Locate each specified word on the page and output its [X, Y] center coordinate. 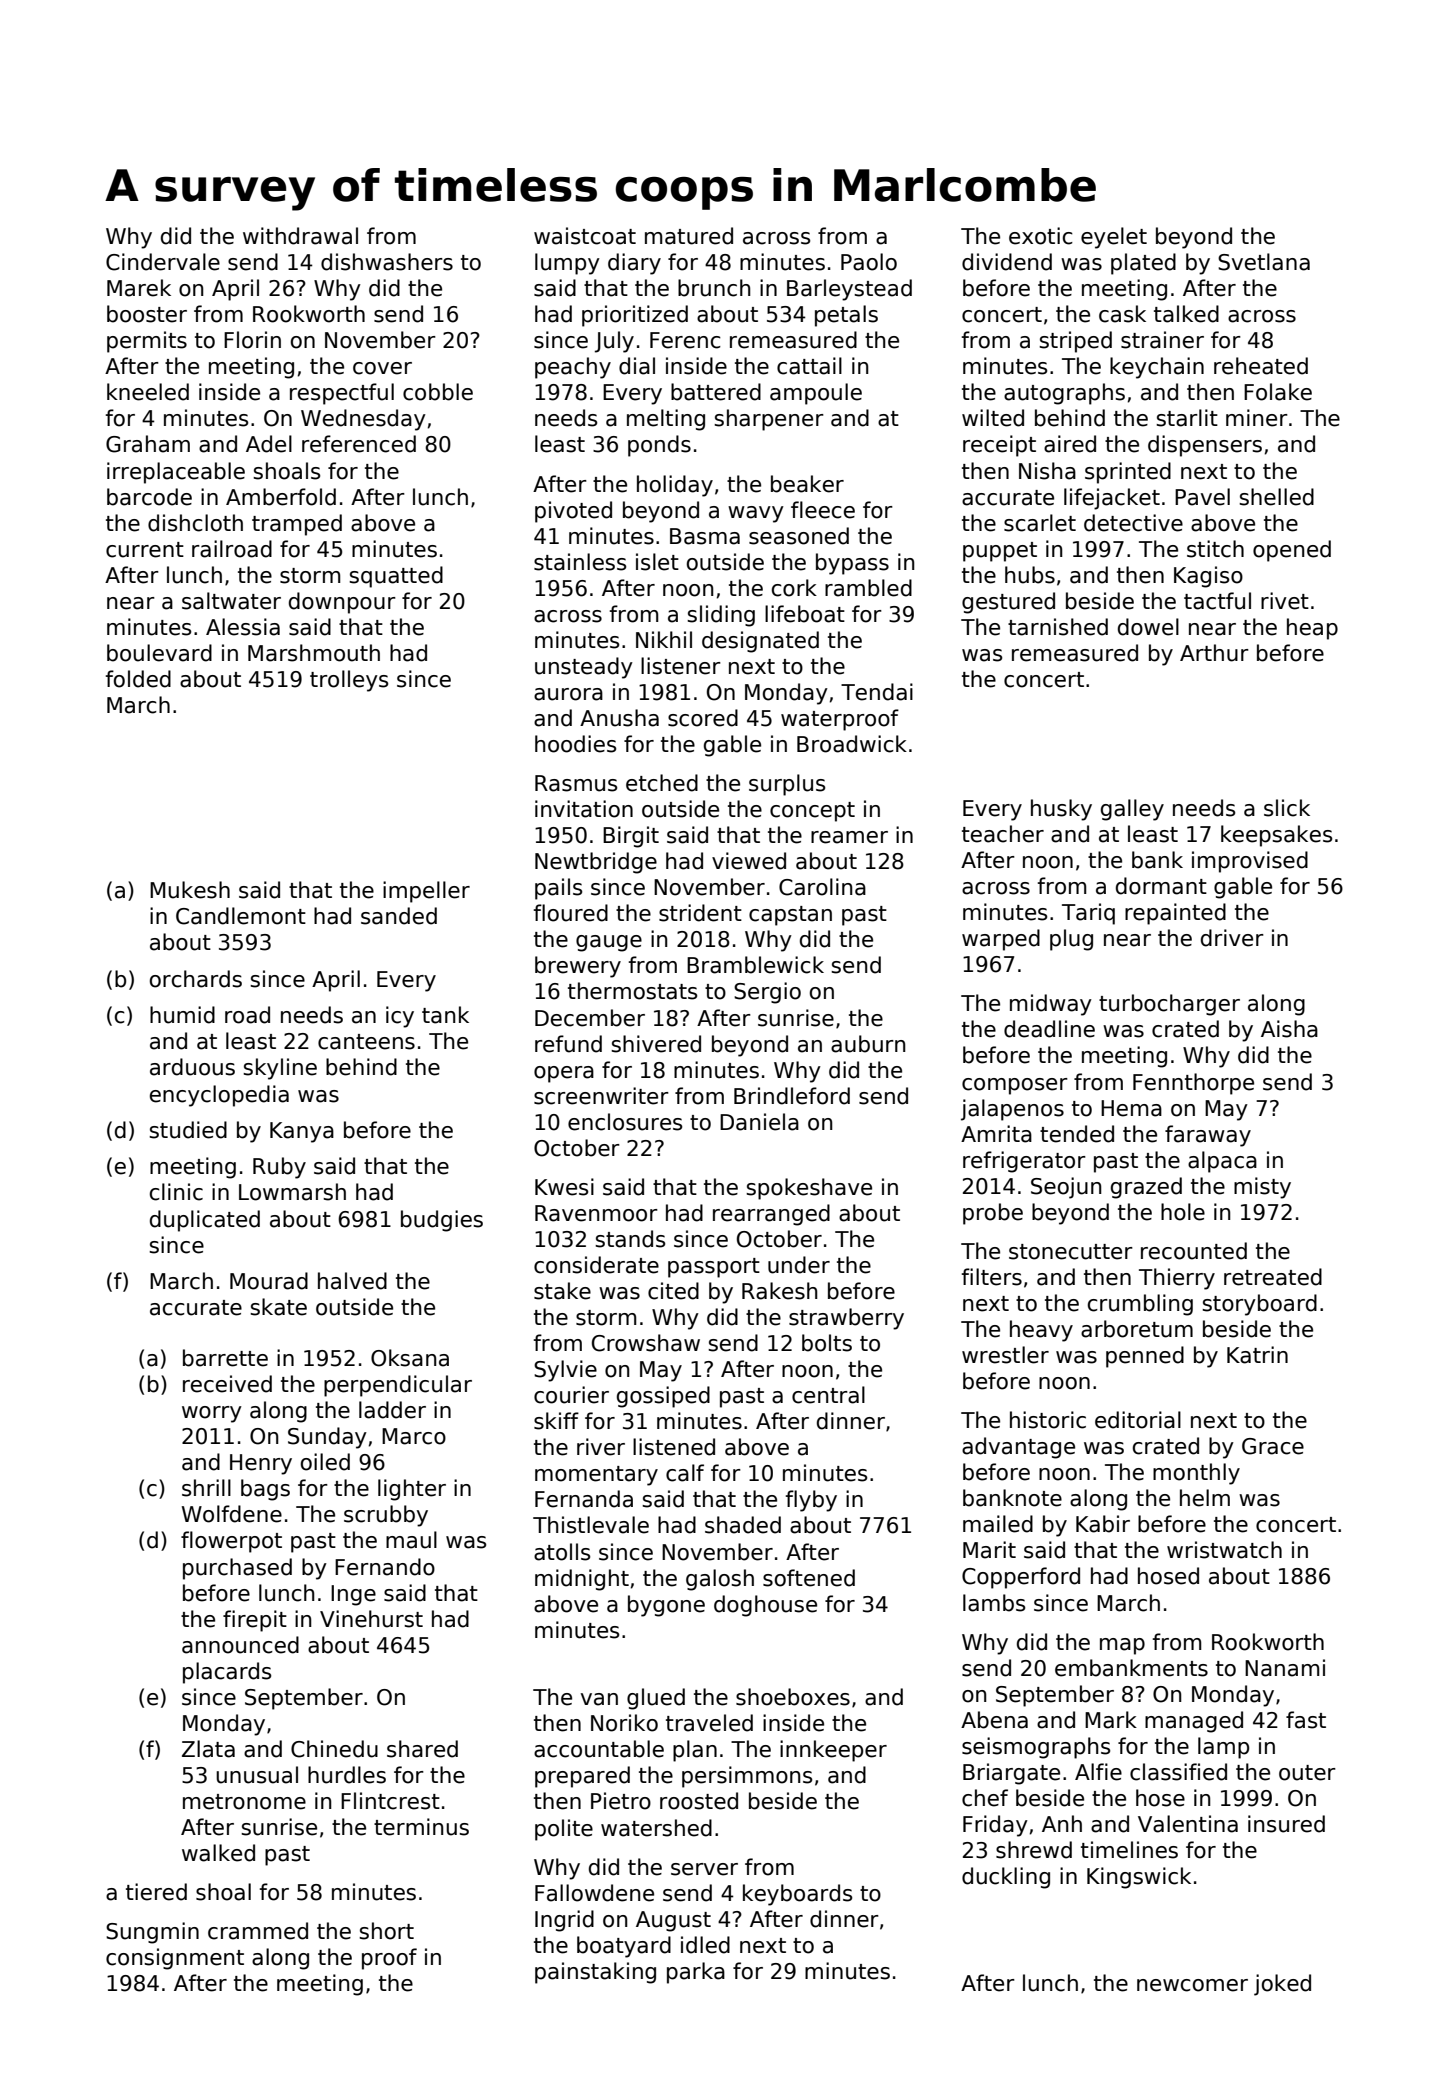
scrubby [386, 1516]
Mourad [269, 1281]
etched [662, 783]
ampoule [816, 394]
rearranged [771, 1215]
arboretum [1137, 1329]
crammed [258, 1931]
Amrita [996, 1134]
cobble [438, 392]
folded [138, 679]
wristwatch [1224, 1550]
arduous [192, 1067]
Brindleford [792, 1096]
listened [674, 1447]
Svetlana [1264, 262]
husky [1061, 810]
